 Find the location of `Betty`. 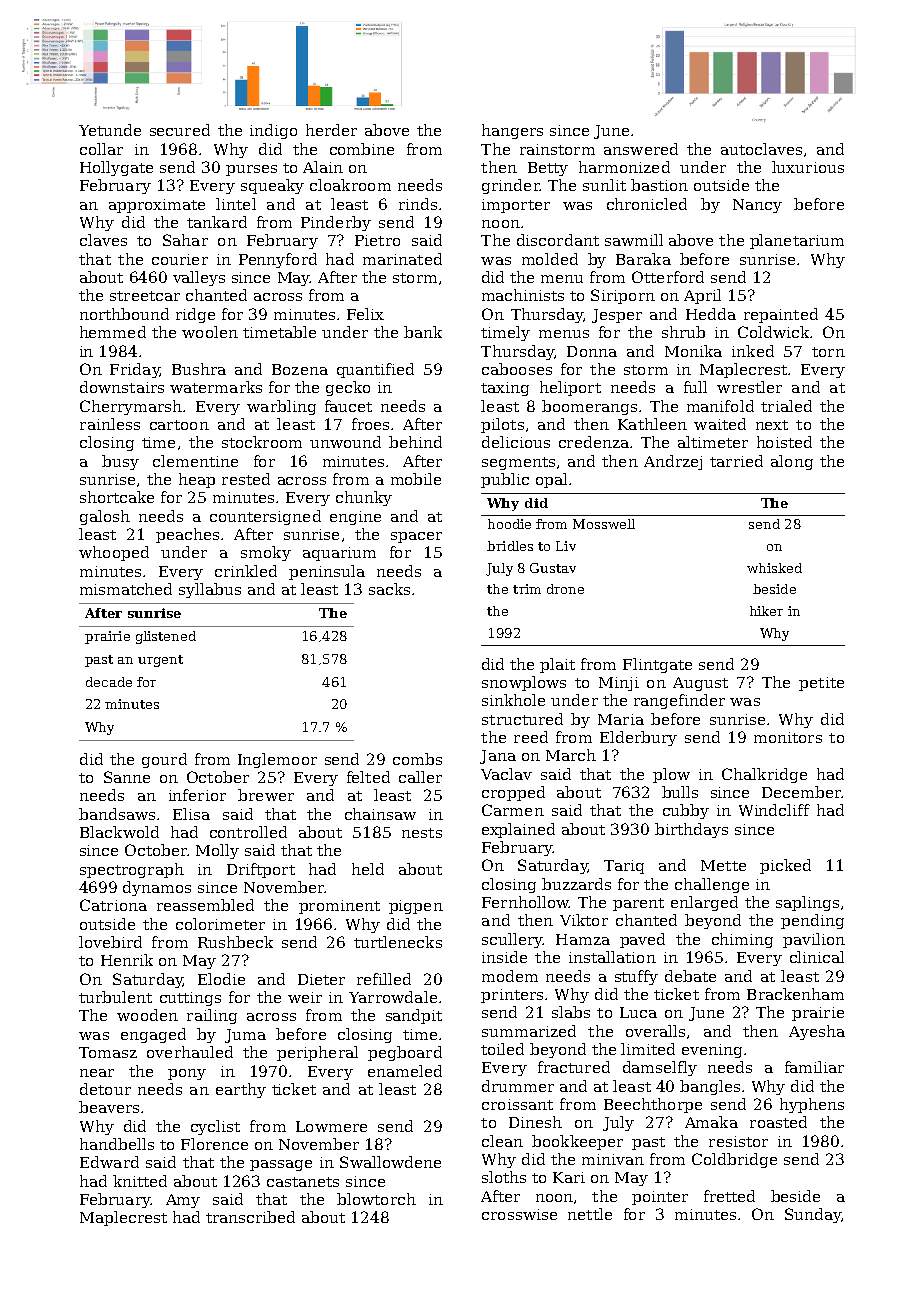

Betty is located at coordinates (548, 169).
